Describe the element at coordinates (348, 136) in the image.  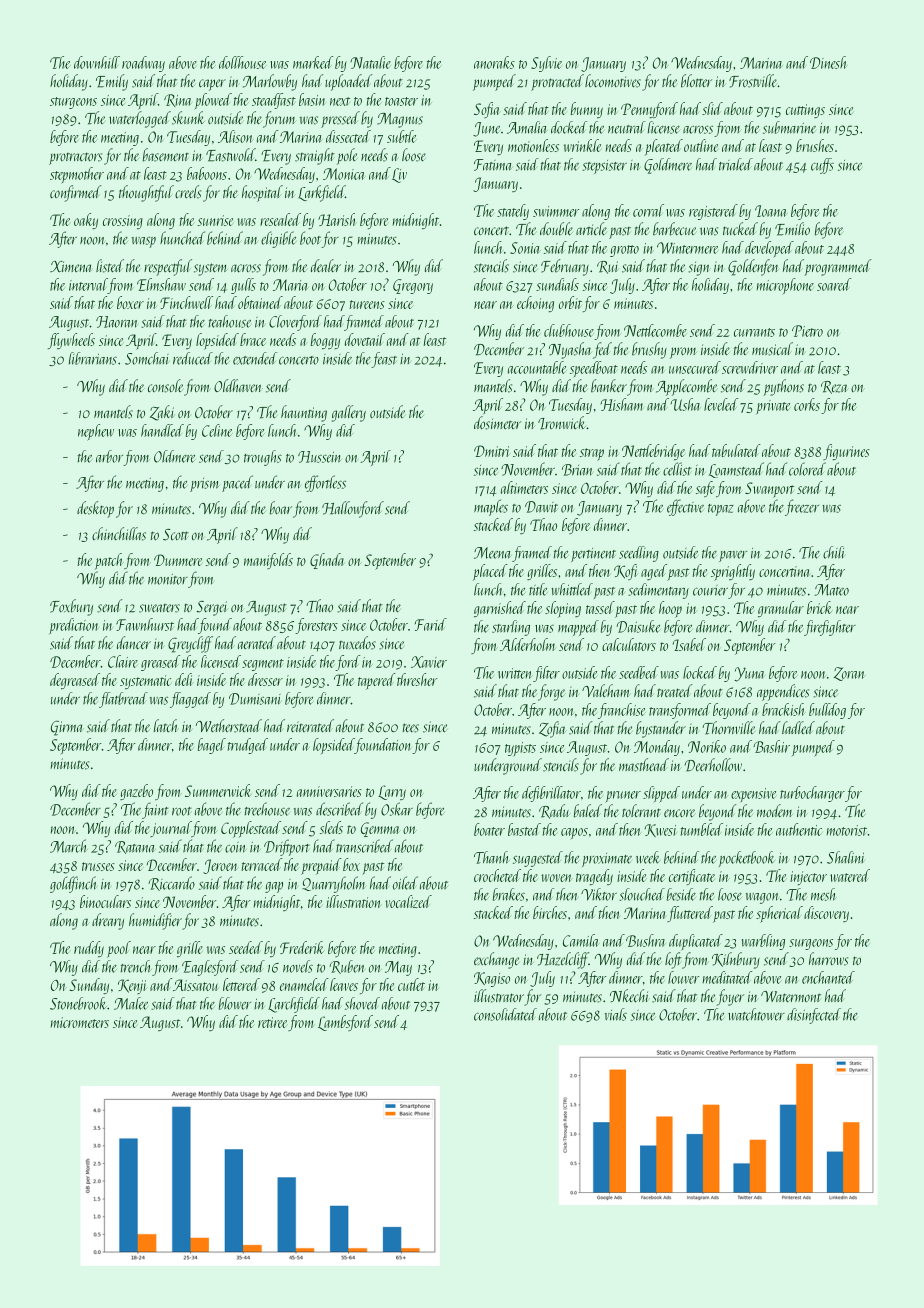
I see `dissected` at that location.
